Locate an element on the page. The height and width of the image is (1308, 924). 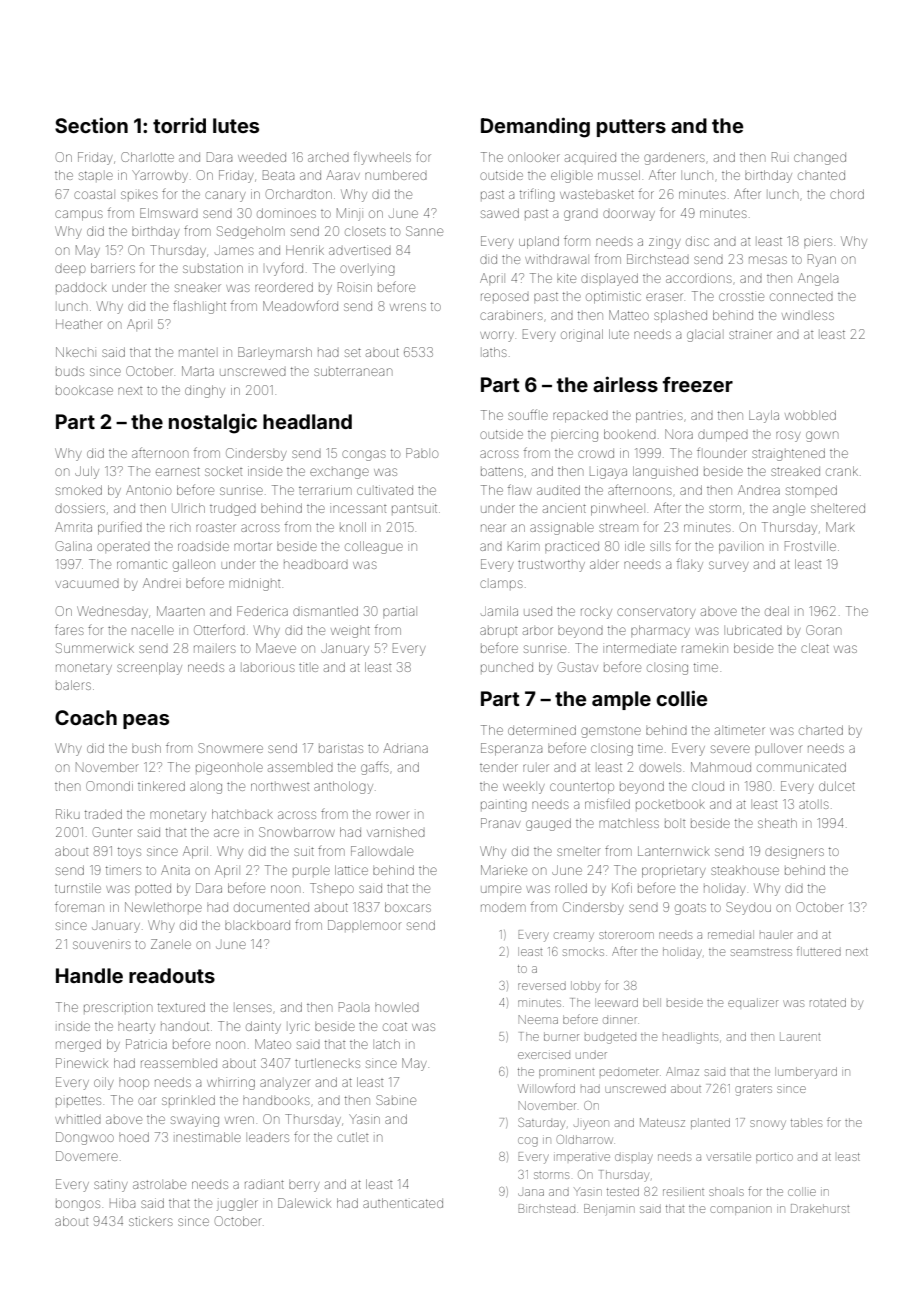
original is located at coordinates (582, 335).
